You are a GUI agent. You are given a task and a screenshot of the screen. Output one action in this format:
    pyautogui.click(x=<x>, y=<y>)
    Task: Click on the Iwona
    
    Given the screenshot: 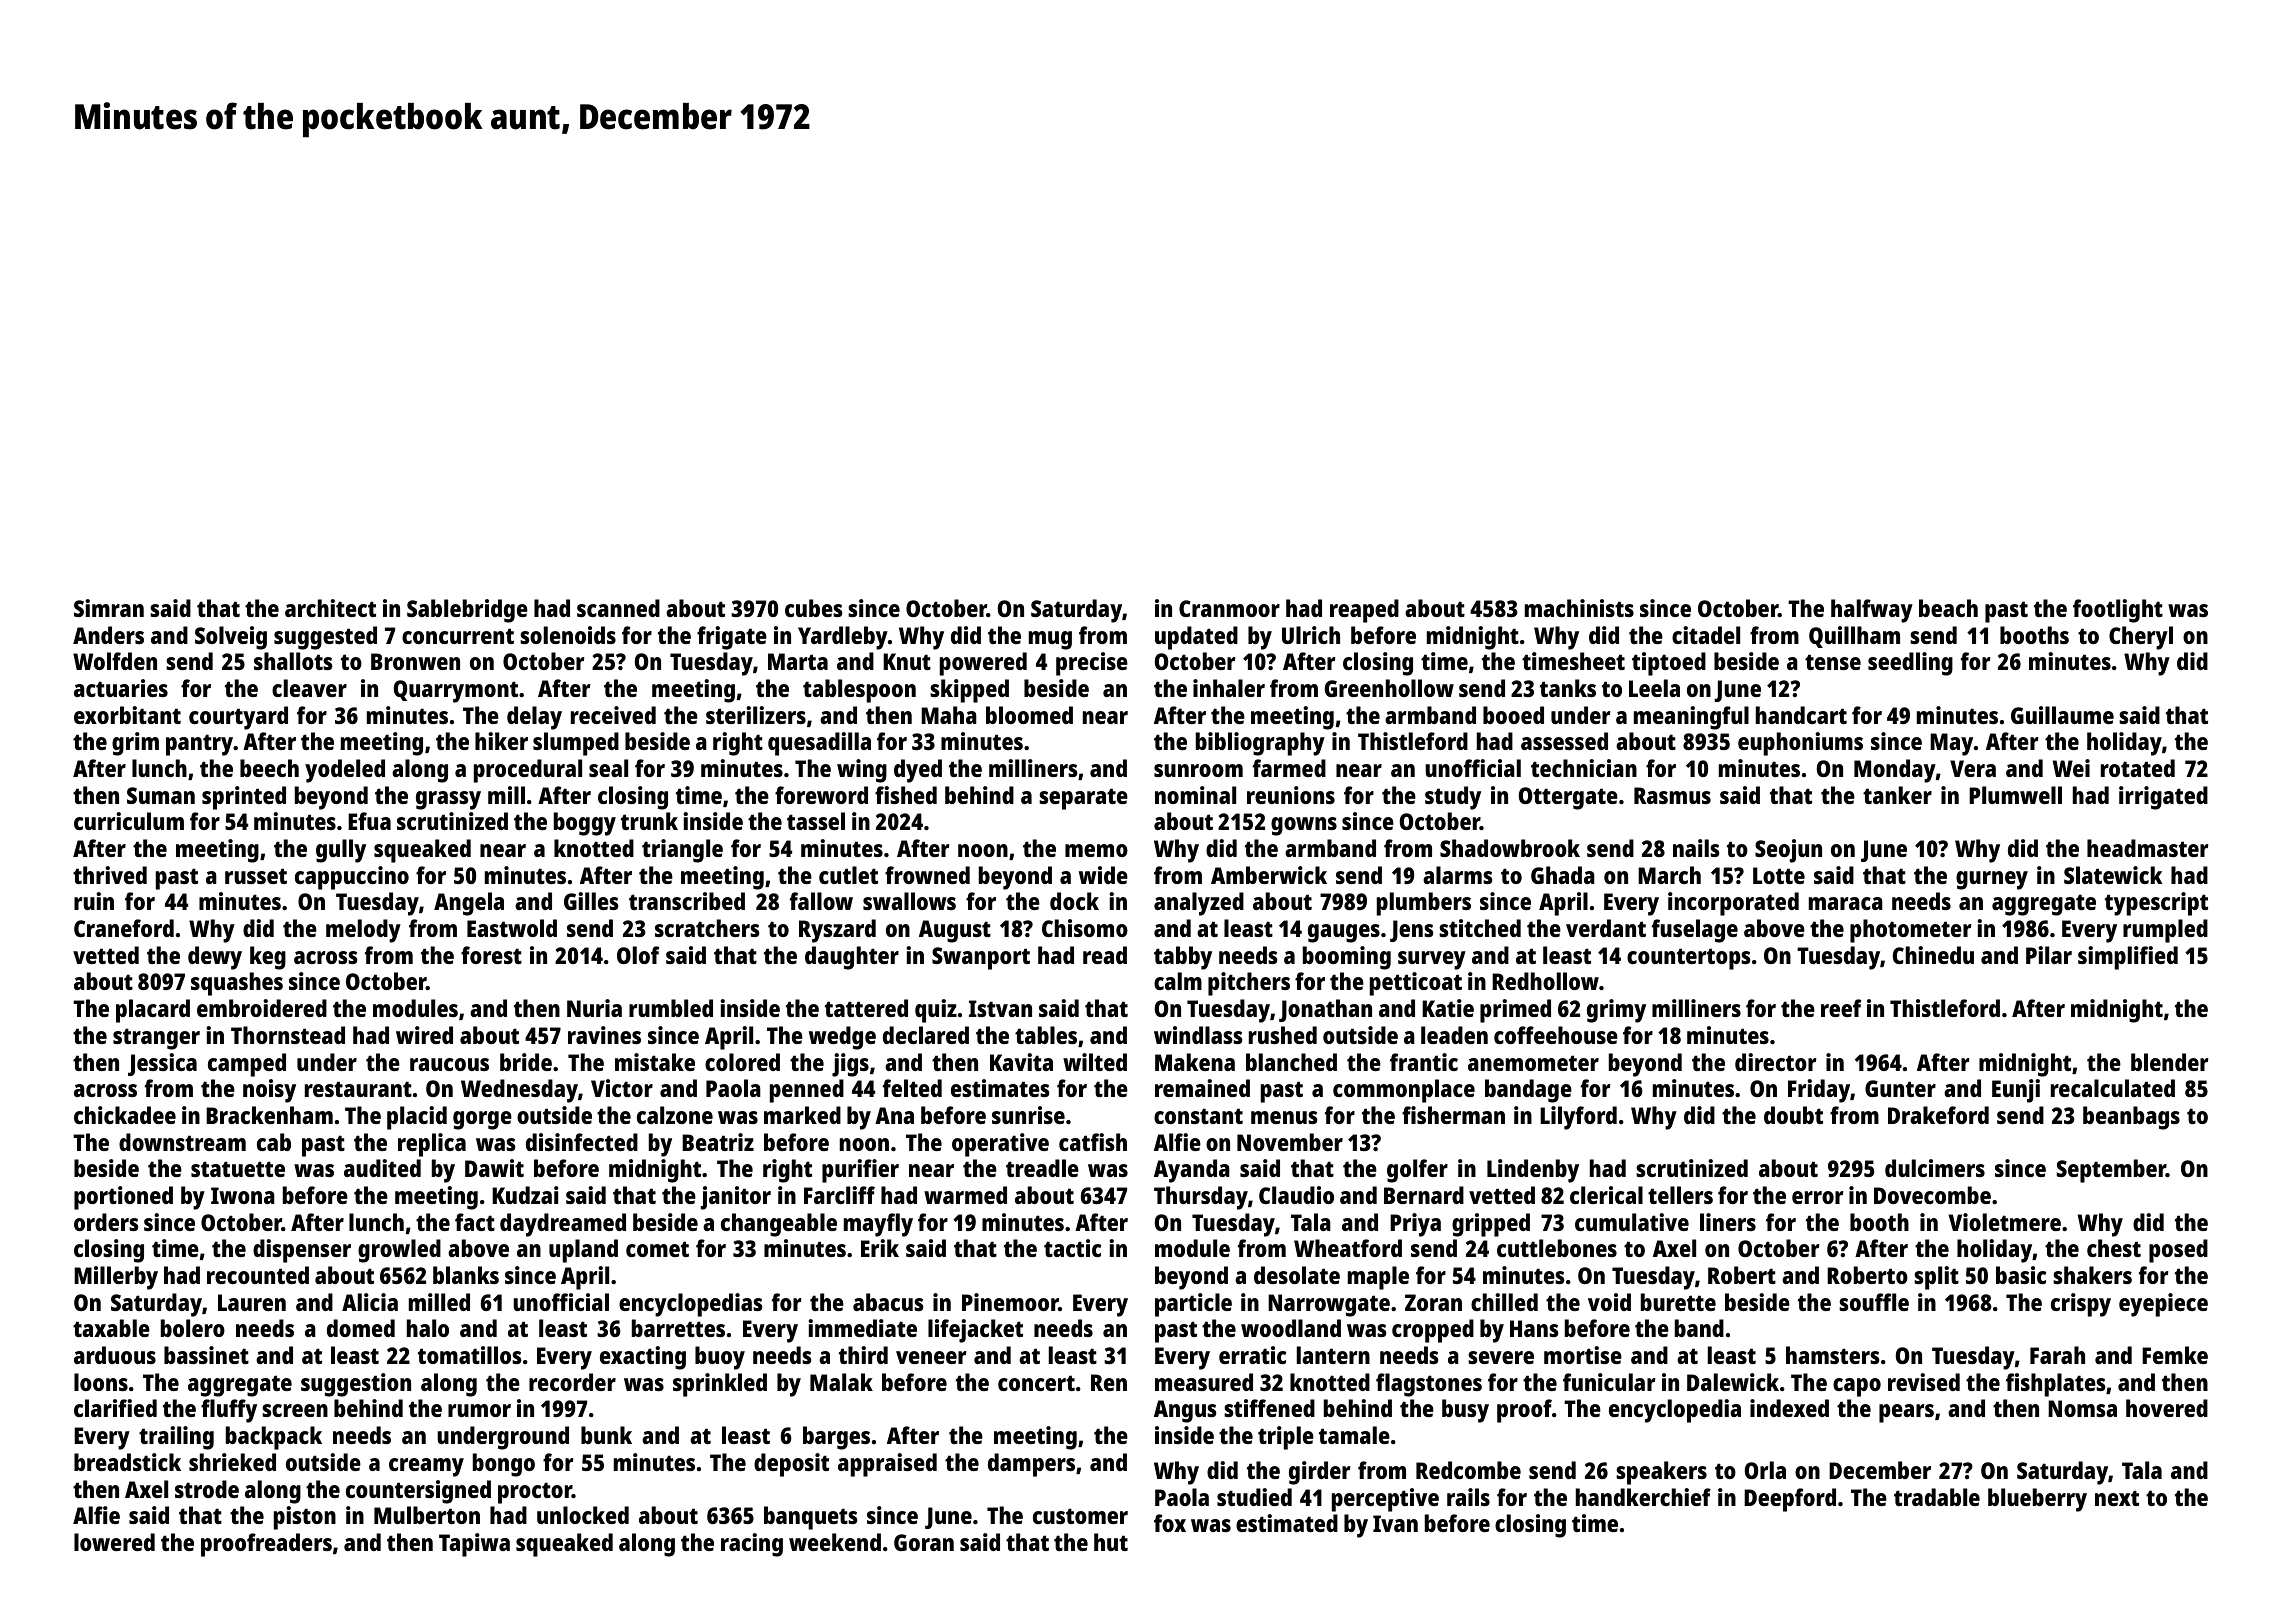 What is the action you would take?
    pyautogui.click(x=243, y=1195)
